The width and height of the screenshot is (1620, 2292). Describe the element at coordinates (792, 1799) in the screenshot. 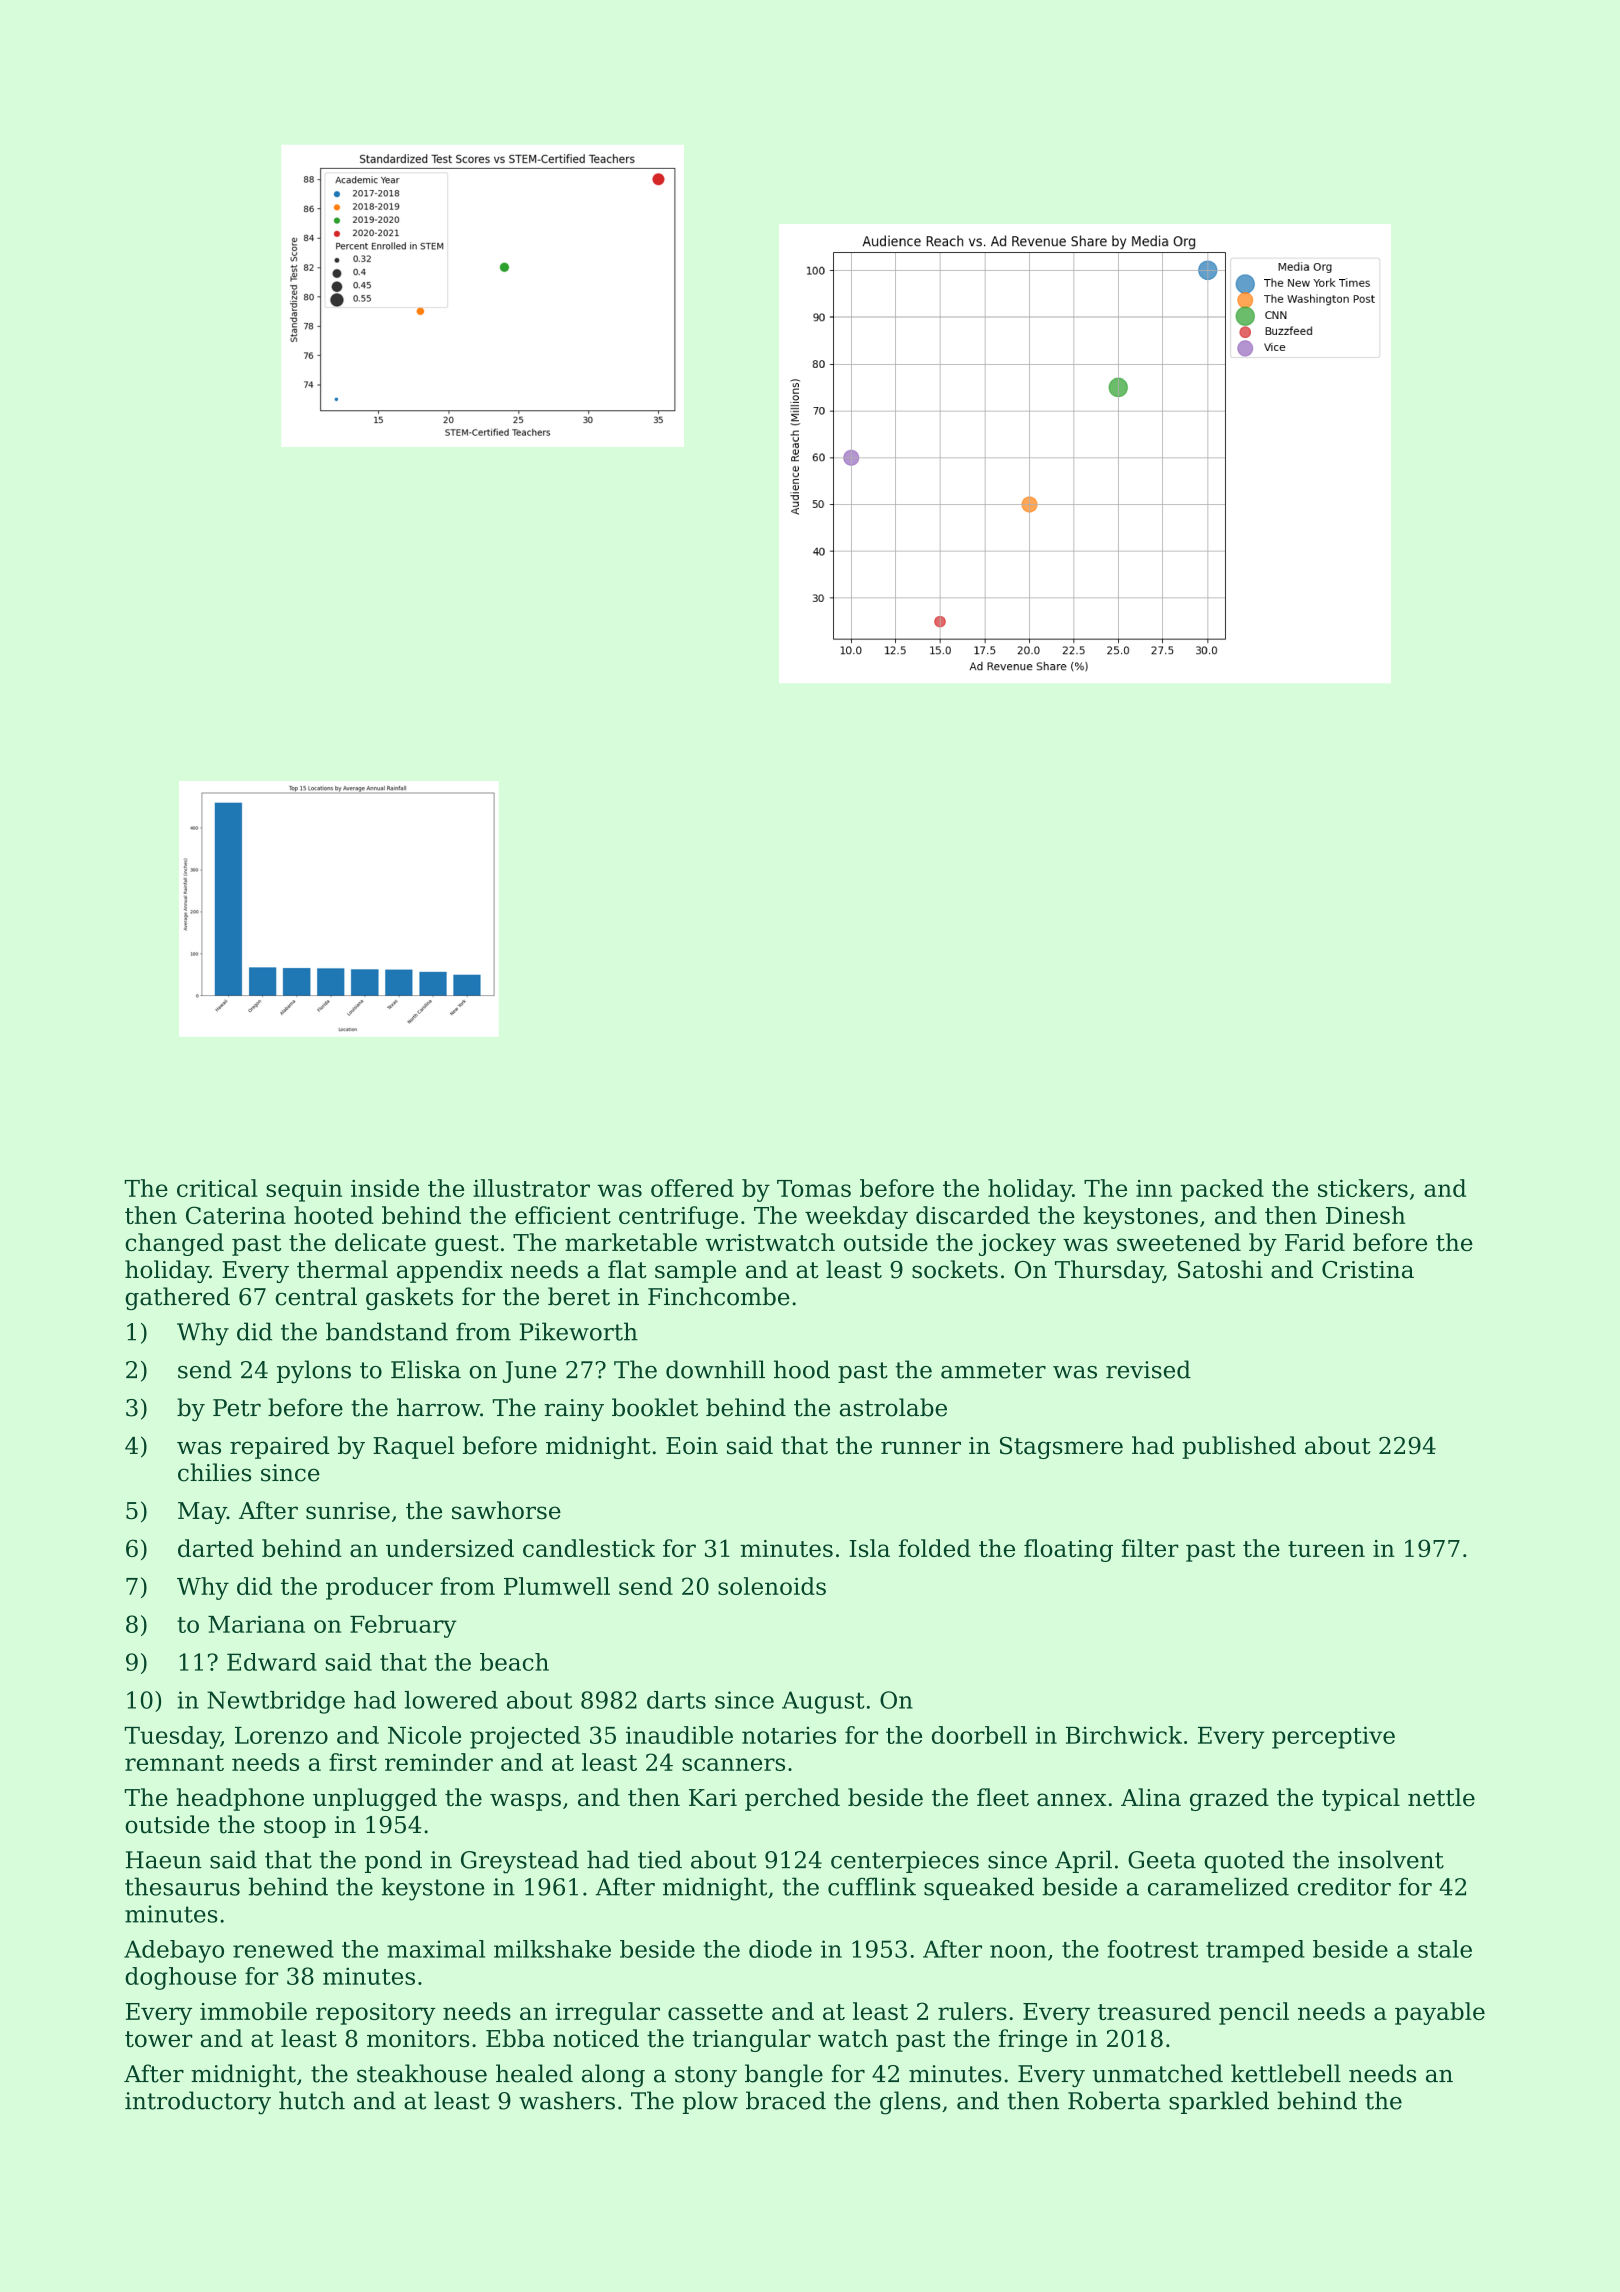

I see `perched` at that location.
